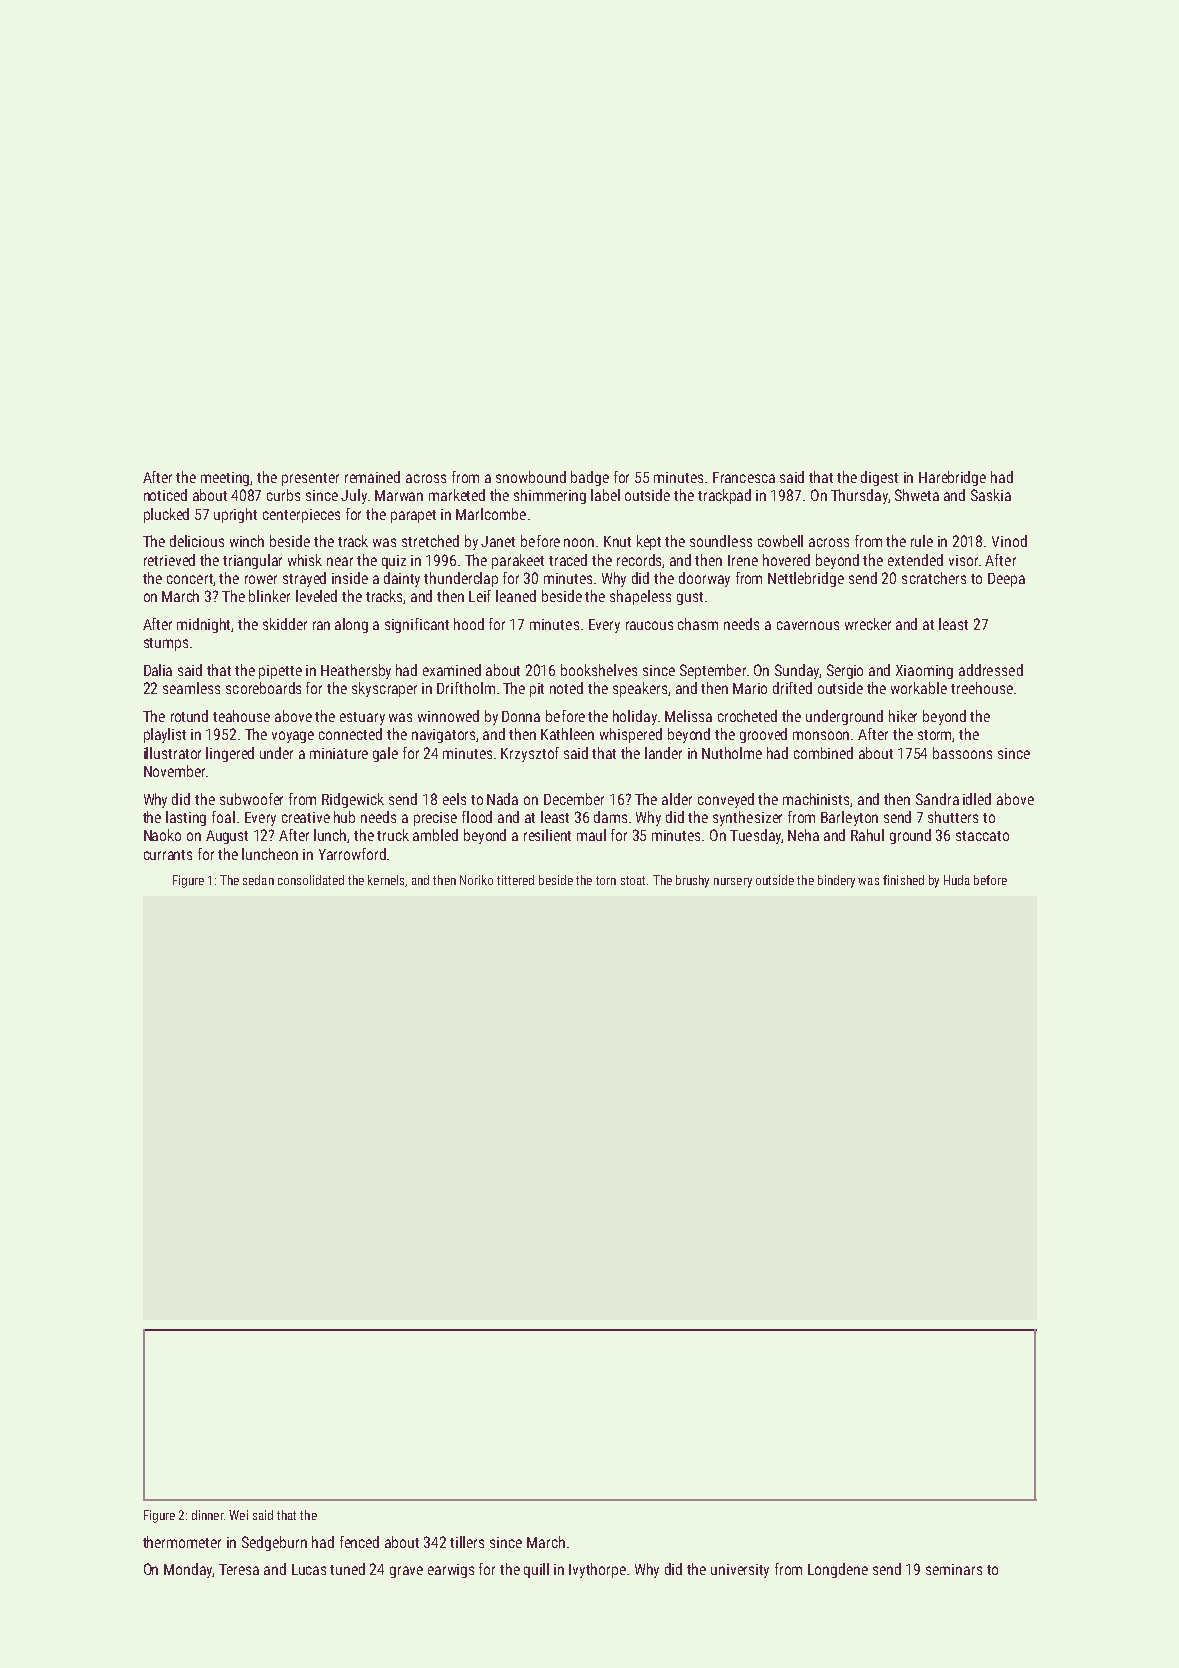 The image size is (1179, 1668). I want to click on torn, so click(606, 880).
